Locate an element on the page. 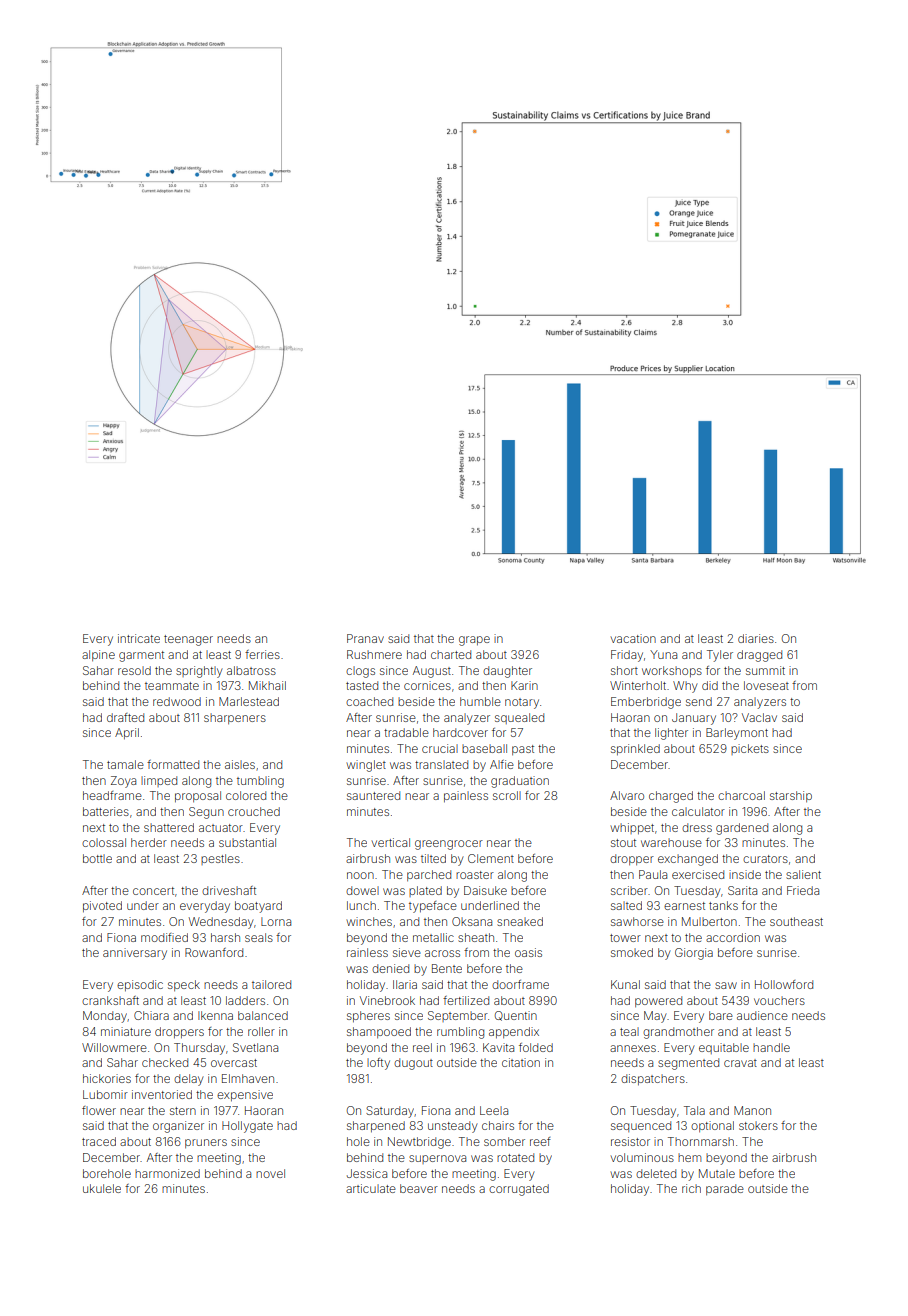 The width and height of the image is (908, 1316). vertical is located at coordinates (391, 842).
